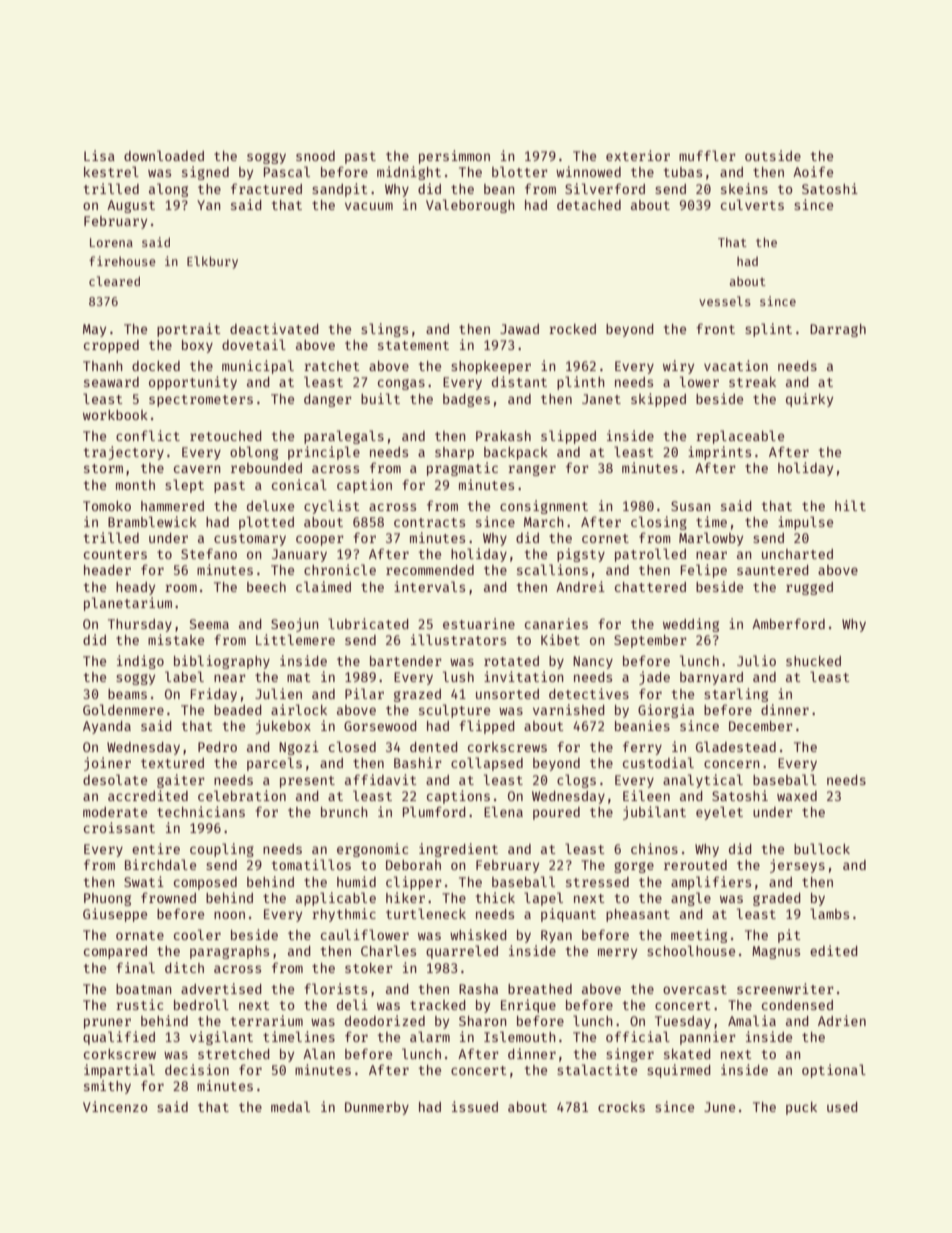  What do you see at coordinates (266, 188) in the screenshot?
I see `fractured` at bounding box center [266, 188].
